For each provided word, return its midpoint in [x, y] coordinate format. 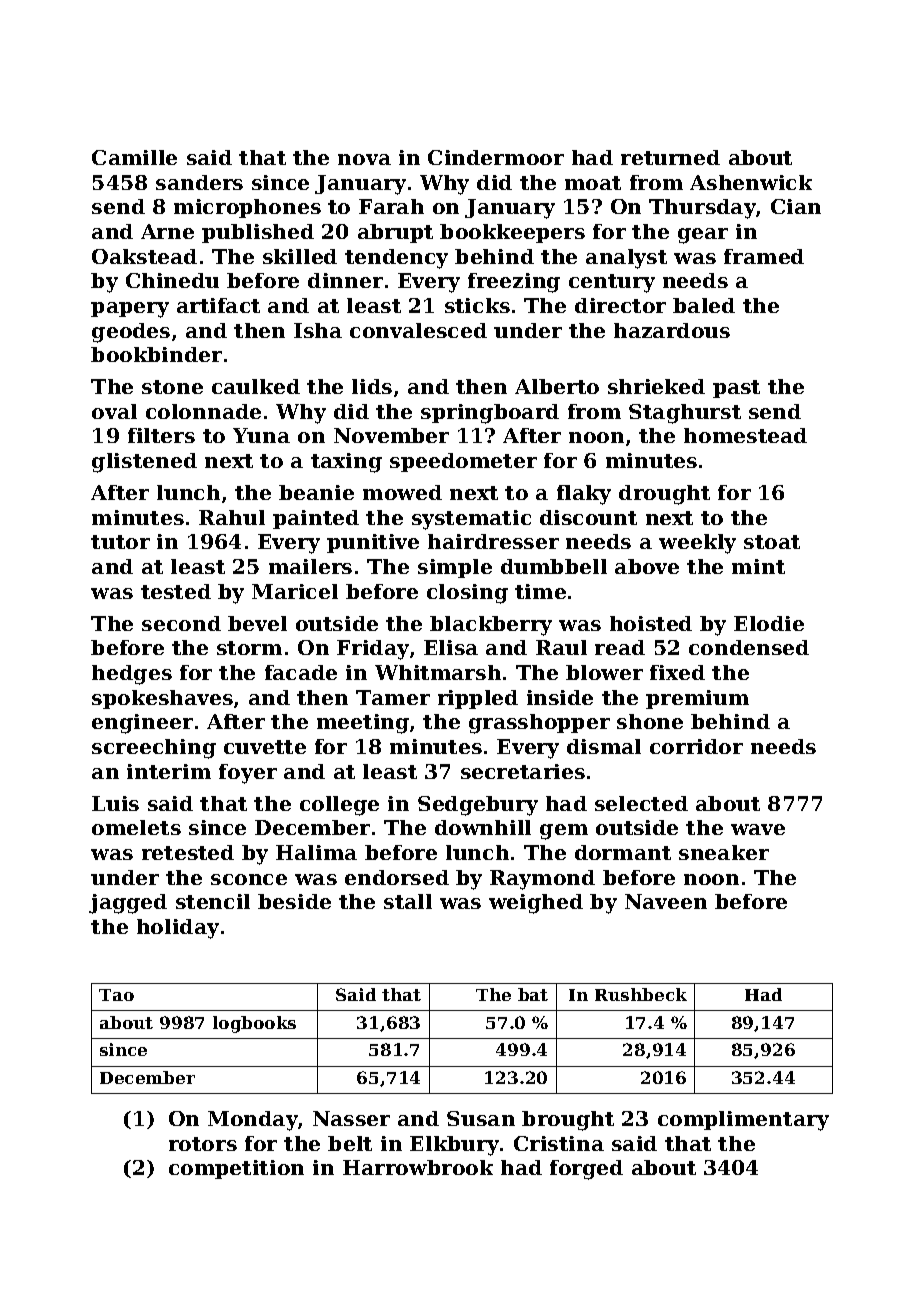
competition [236, 1169]
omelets [136, 827]
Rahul [232, 517]
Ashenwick [751, 182]
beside [294, 901]
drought [664, 495]
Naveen [666, 901]
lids [372, 386]
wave [758, 829]
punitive [373, 543]
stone [172, 387]
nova [364, 159]
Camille [134, 157]
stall [408, 901]
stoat [772, 542]
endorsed [397, 877]
